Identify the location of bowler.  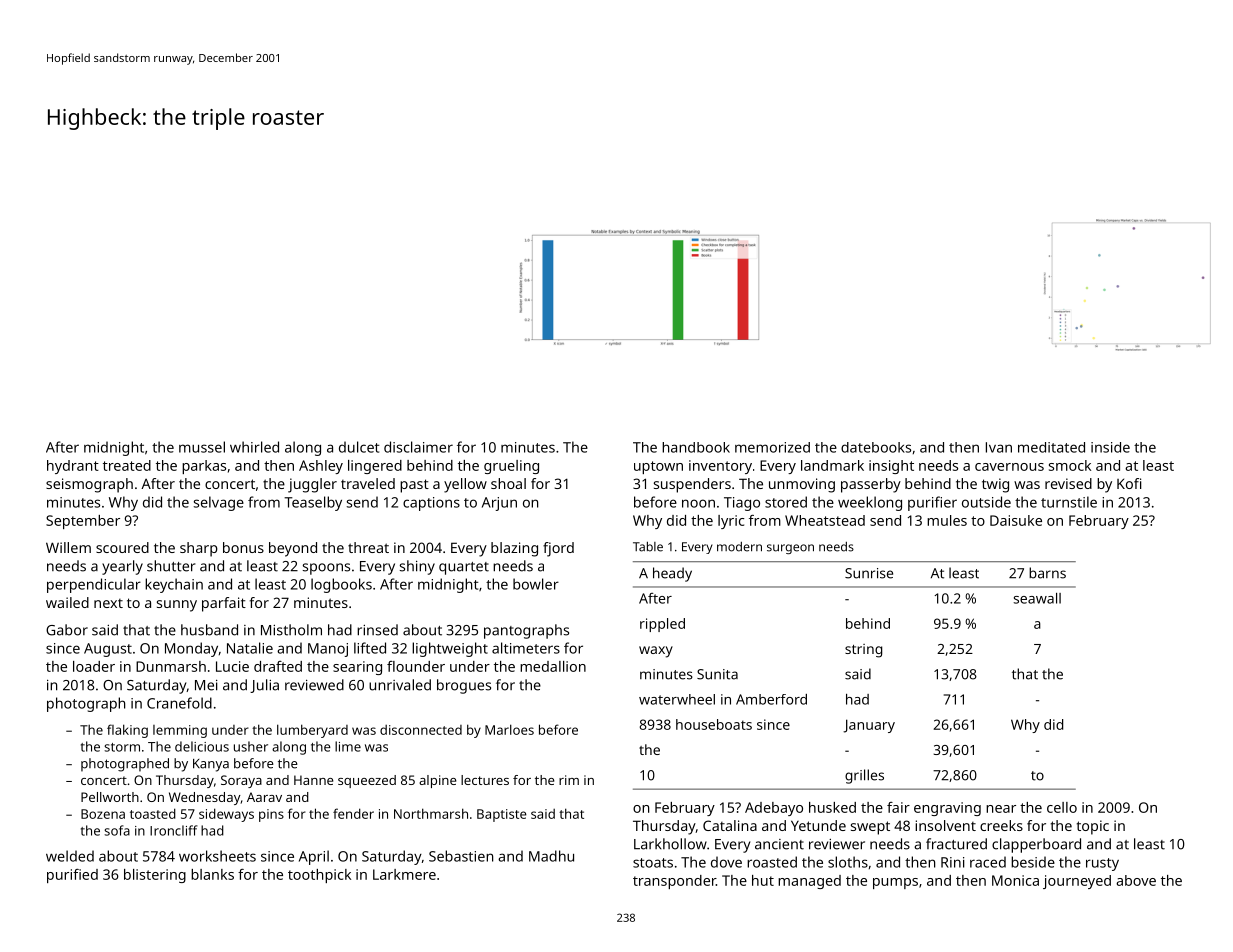
(536, 584).
